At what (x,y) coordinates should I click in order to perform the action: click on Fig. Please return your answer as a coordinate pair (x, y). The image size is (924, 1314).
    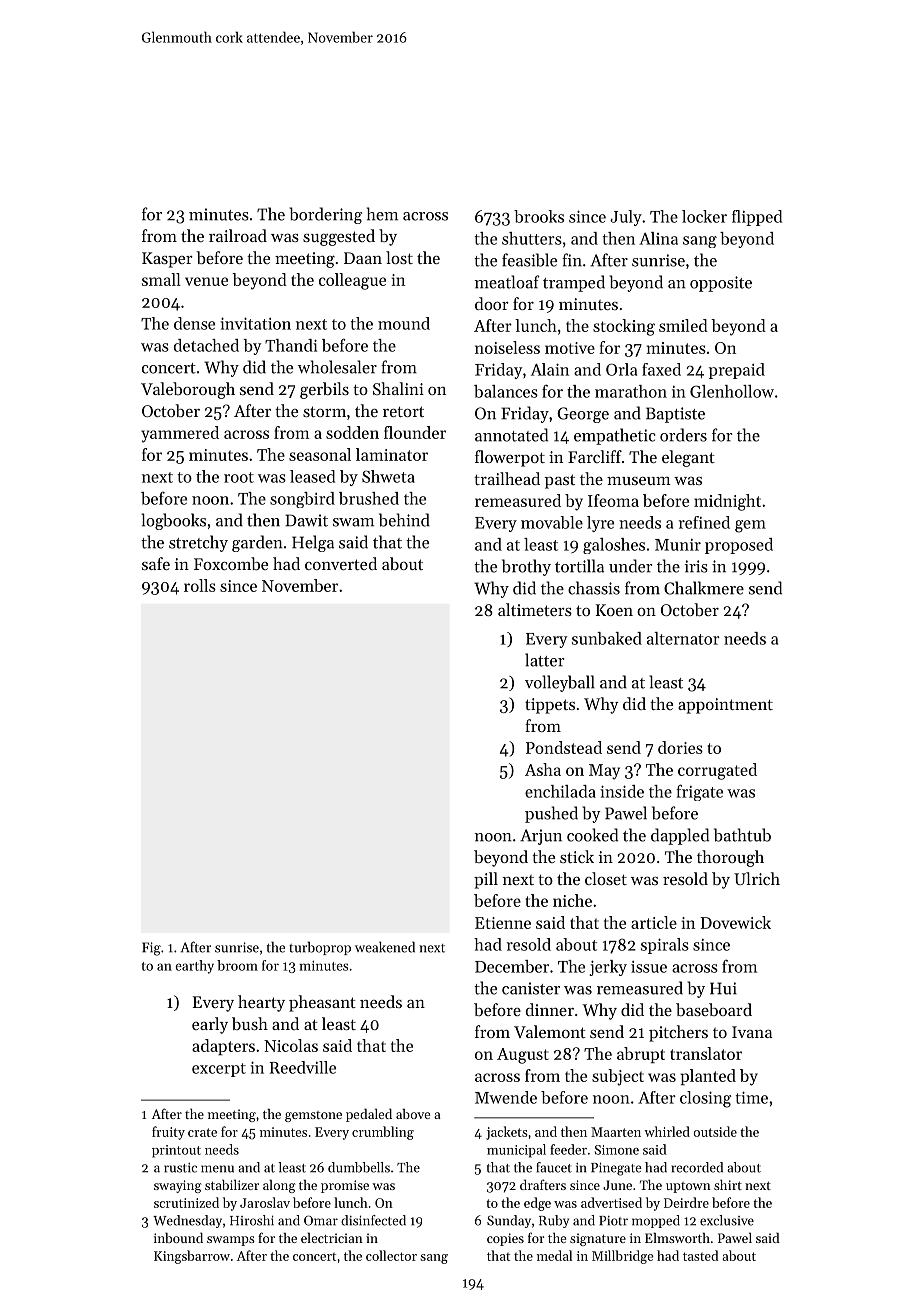
    Looking at the image, I should click on (151, 949).
